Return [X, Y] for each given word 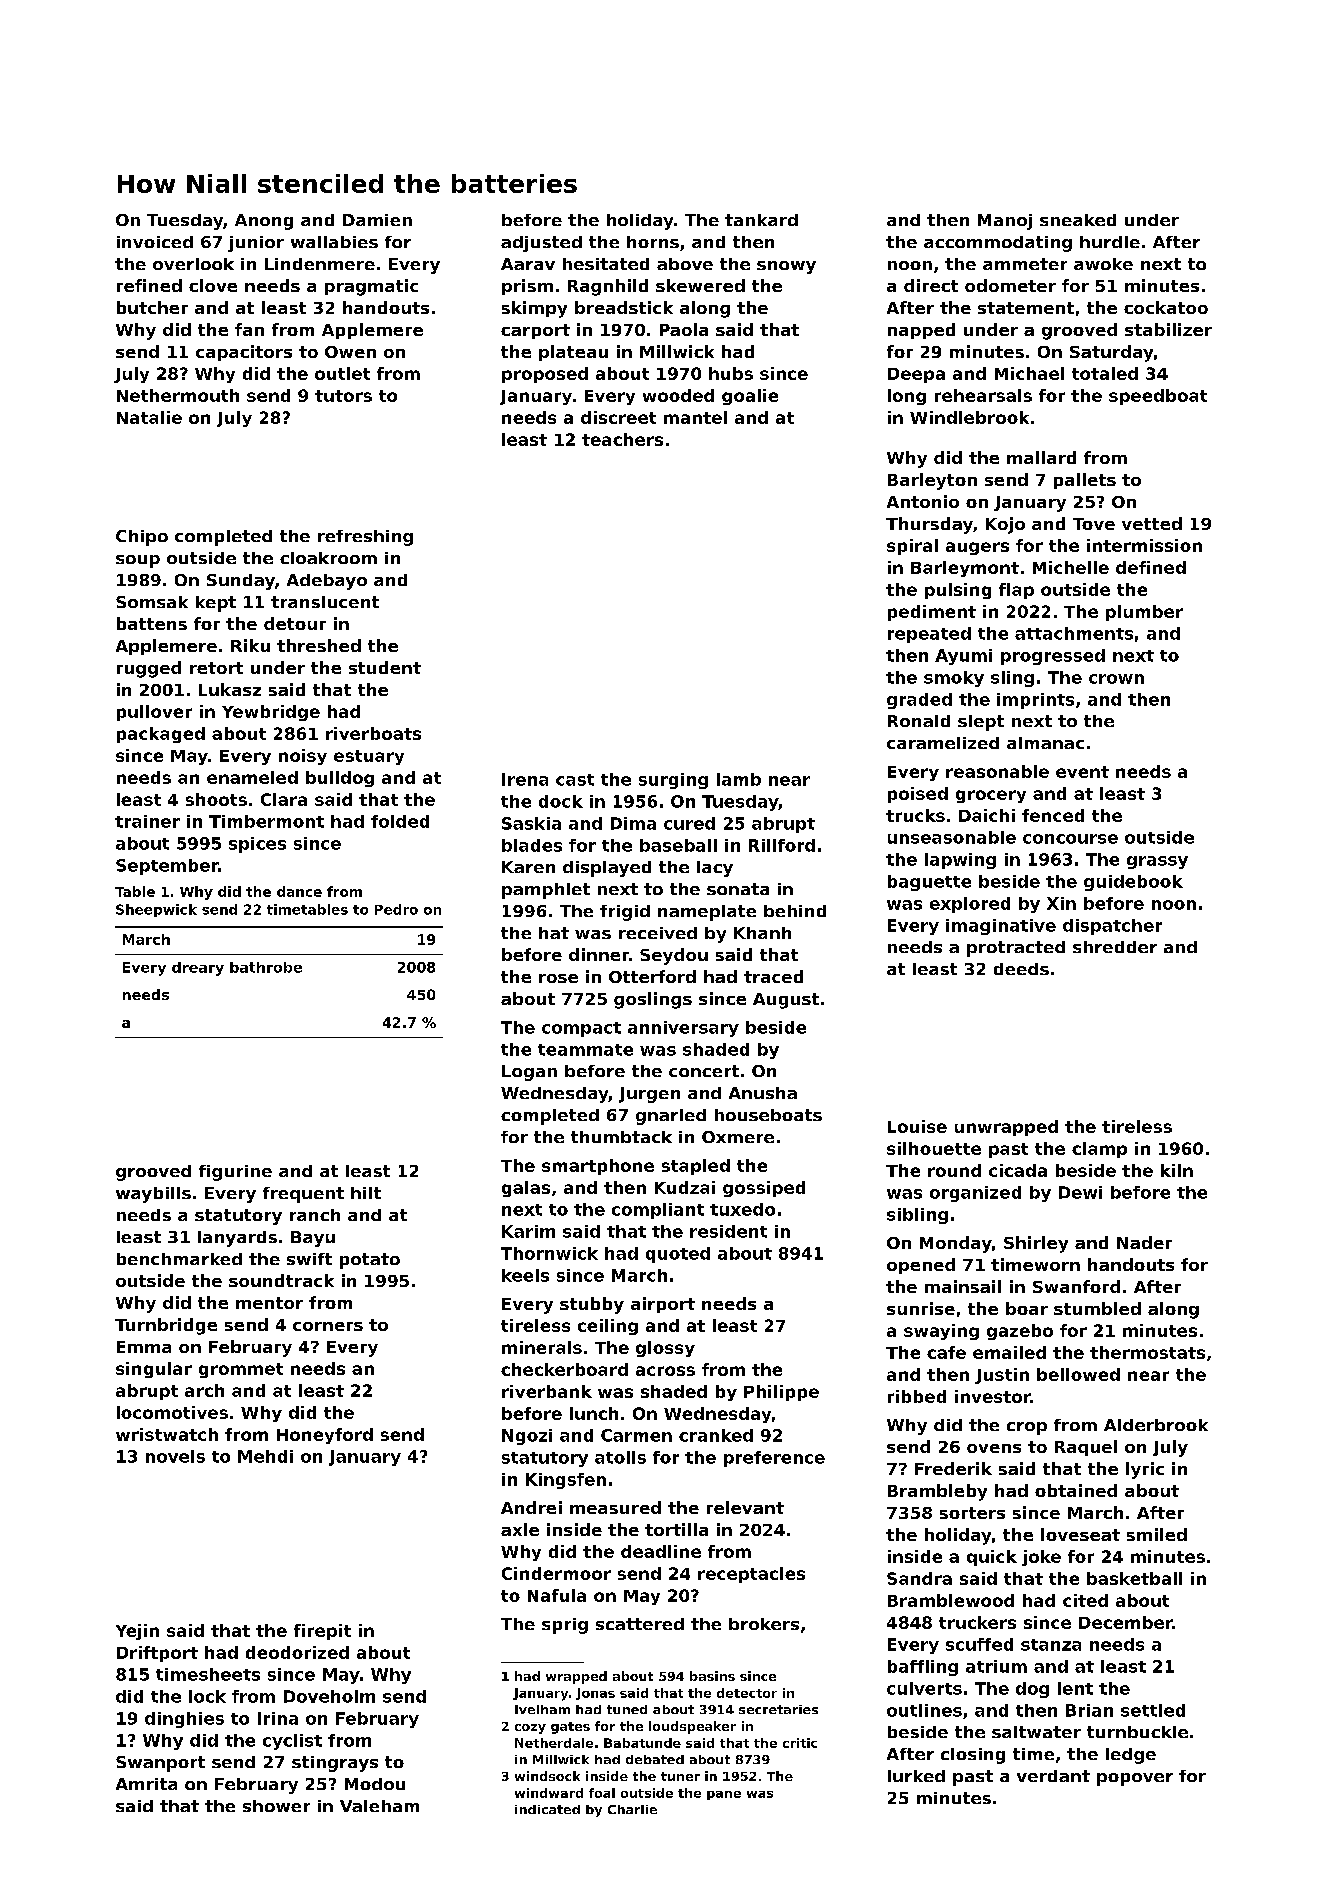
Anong [264, 222]
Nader [1144, 1242]
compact [581, 1029]
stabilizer [1168, 329]
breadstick [624, 307]
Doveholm [329, 1696]
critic [800, 1743]
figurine [235, 1173]
